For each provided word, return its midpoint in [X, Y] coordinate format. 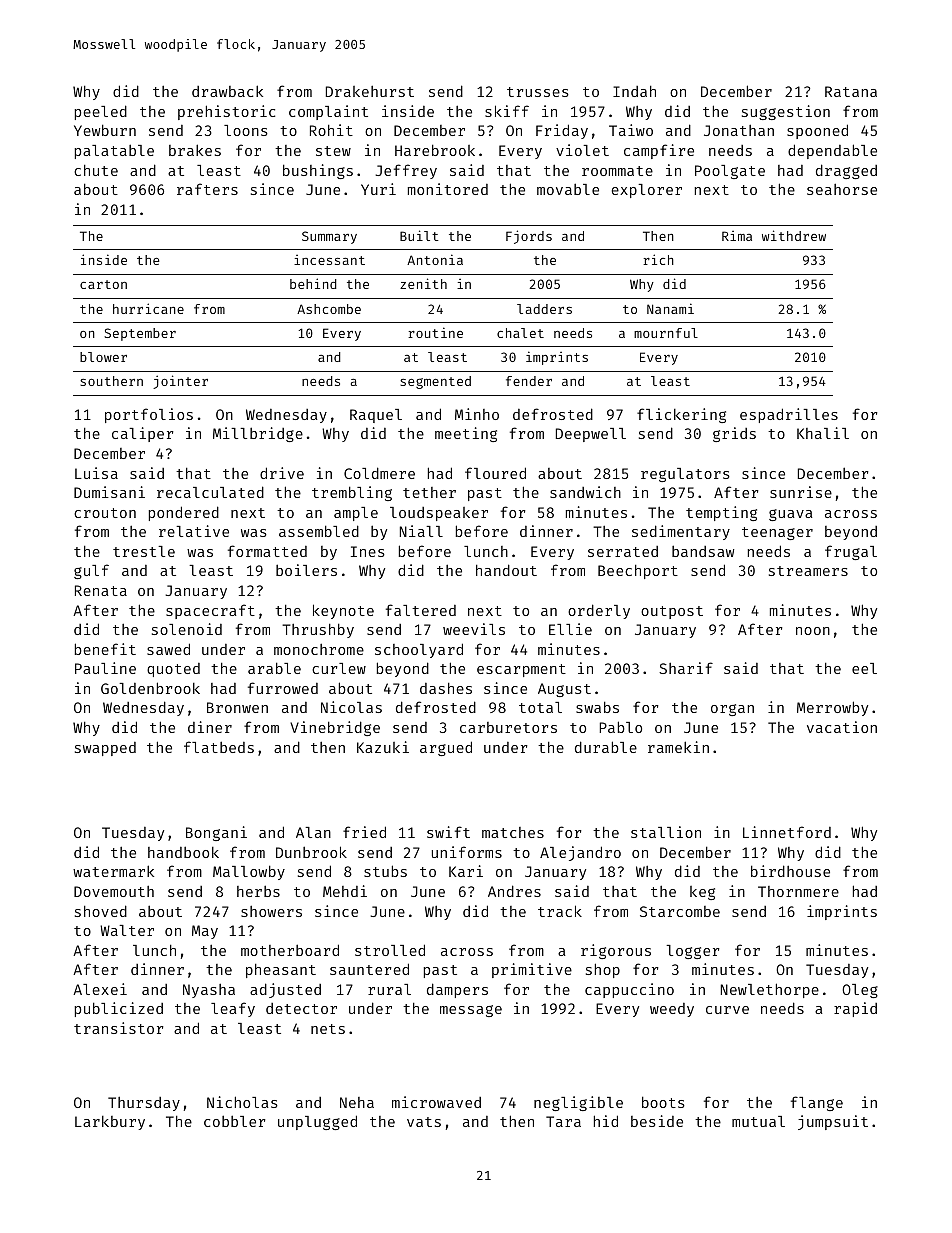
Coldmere [379, 473]
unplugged [317, 1122]
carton [103, 284]
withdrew [794, 235]
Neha [357, 1102]
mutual [758, 1121]
